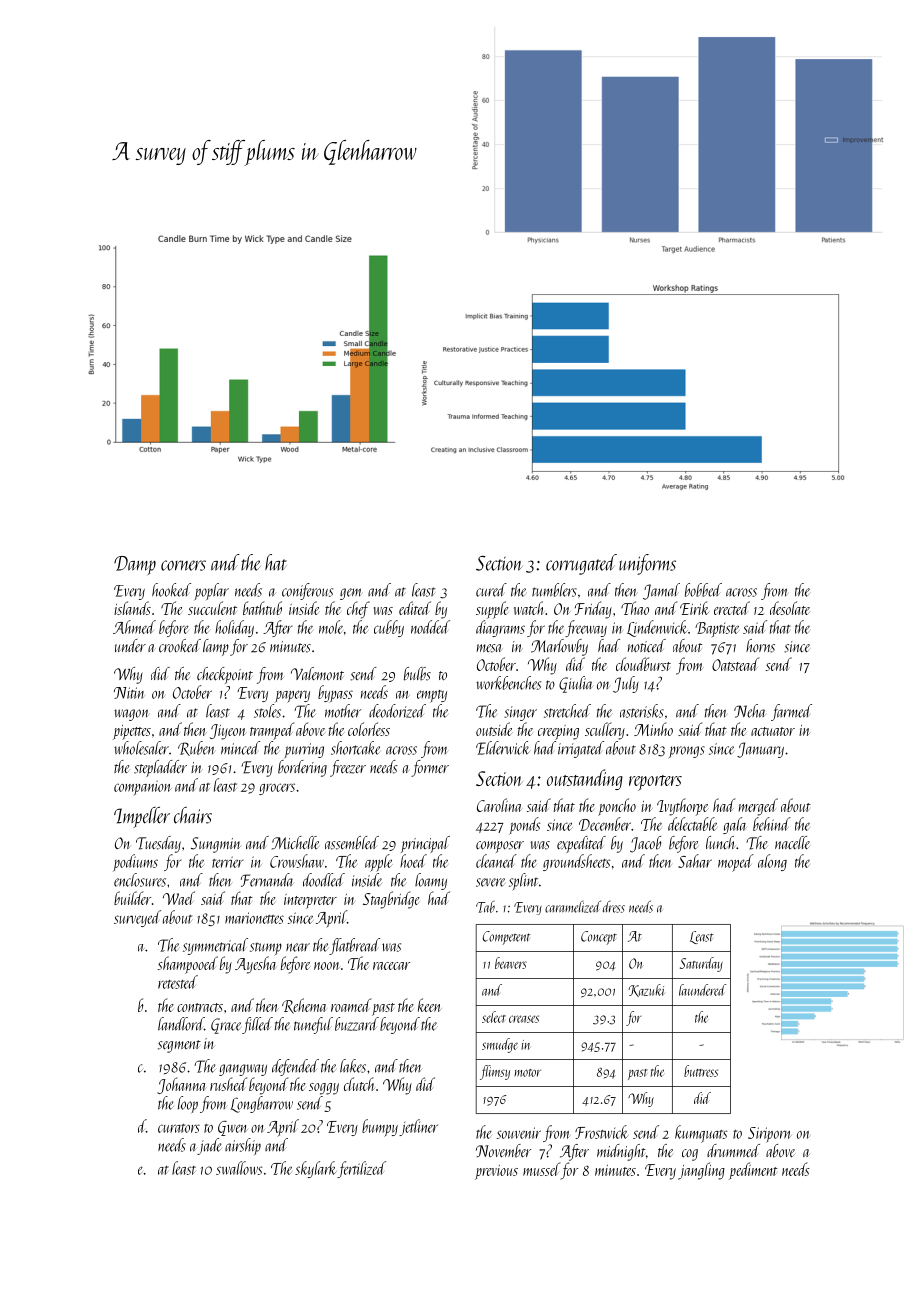  What do you see at coordinates (635, 608) in the page?
I see `Thao` at bounding box center [635, 608].
